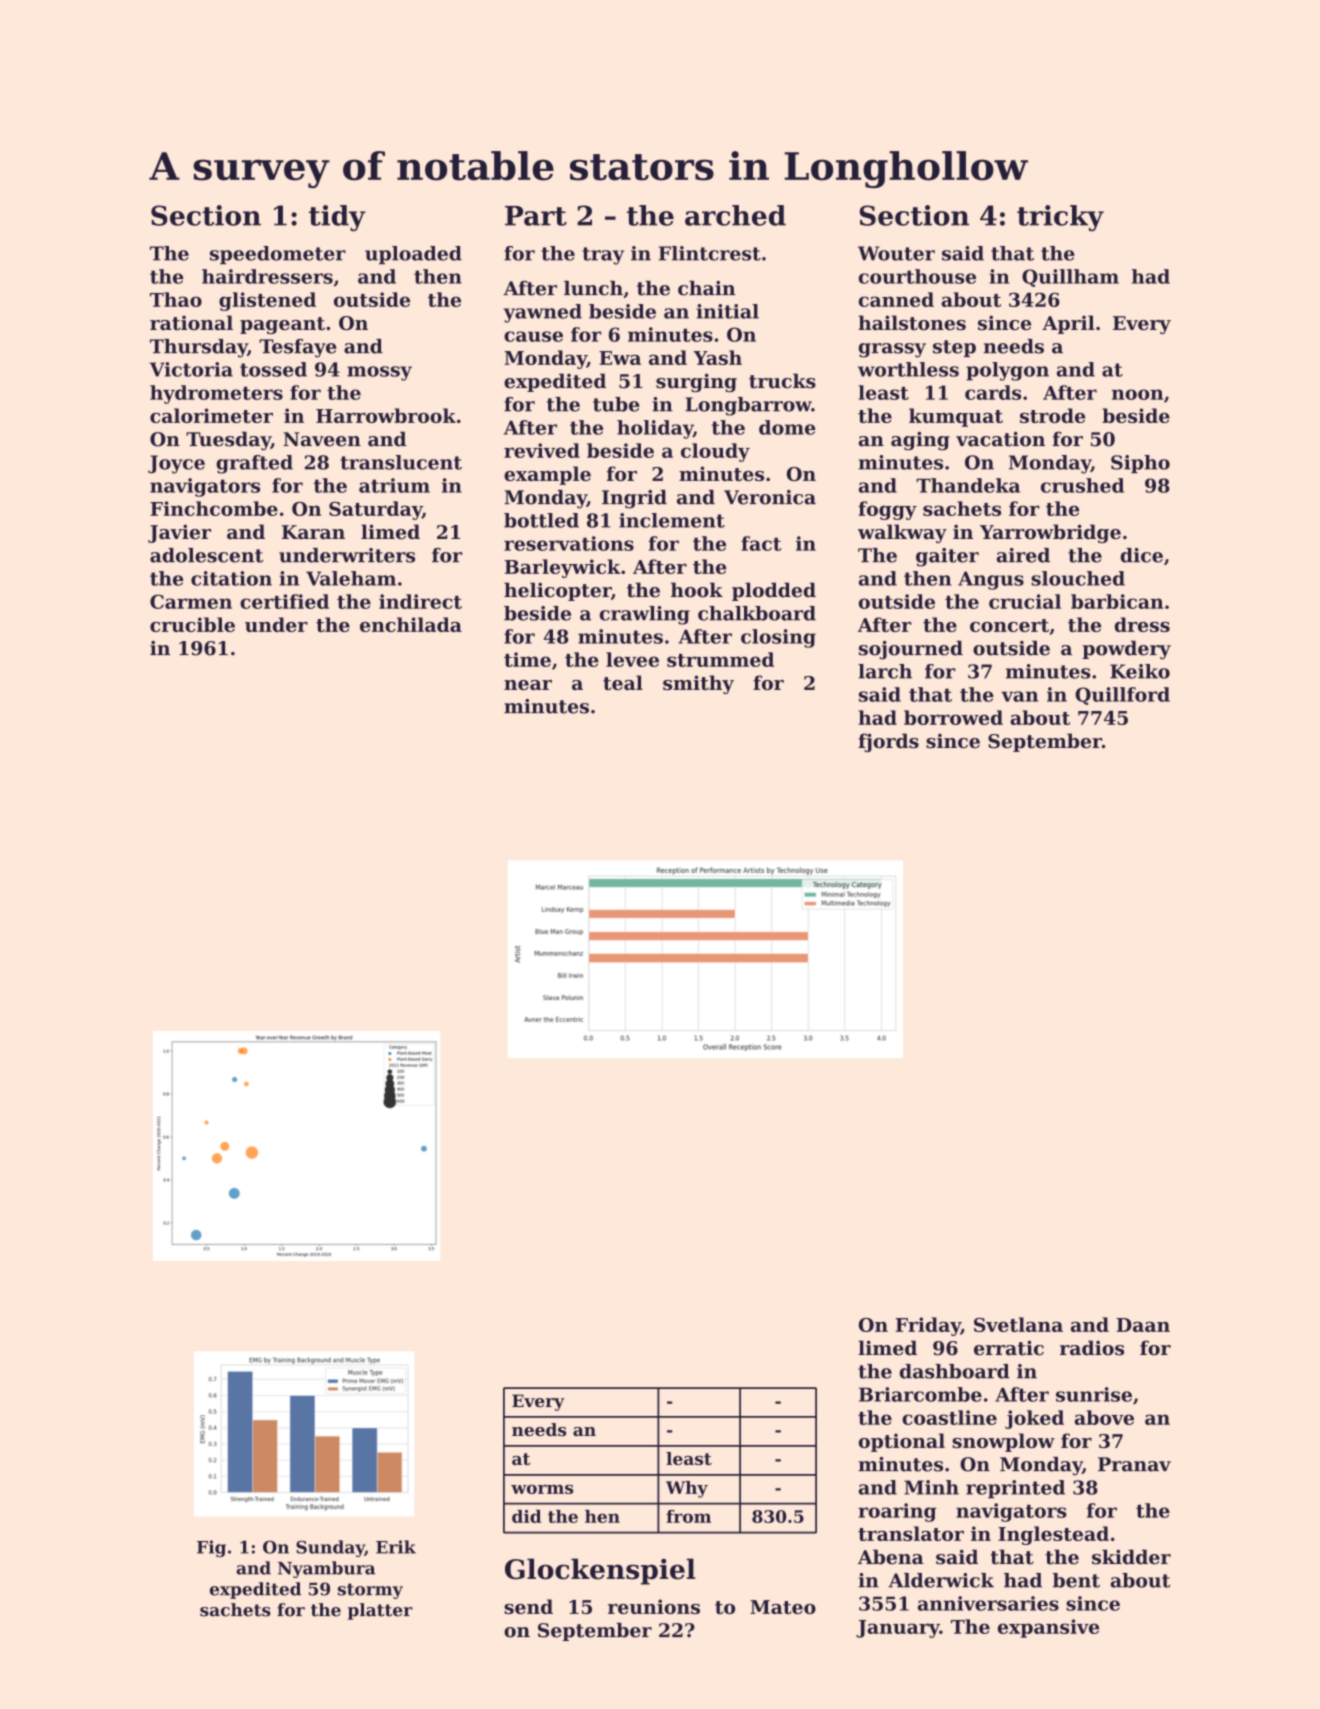  What do you see at coordinates (620, 358) in the image?
I see `Ewa` at bounding box center [620, 358].
